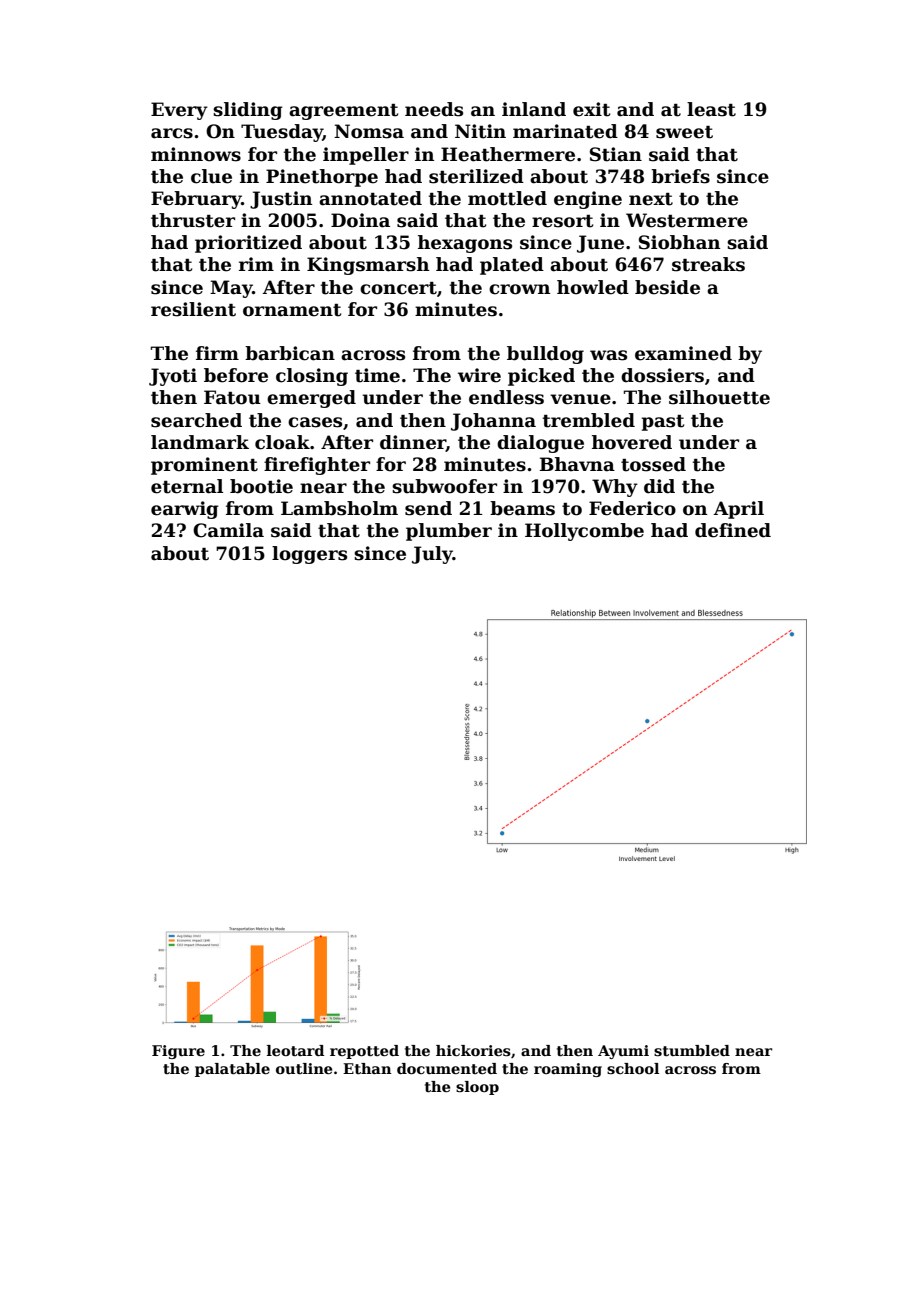 This screenshot has height=1311, width=924. Describe the element at coordinates (584, 532) in the screenshot. I see `Hollycombe` at that location.
